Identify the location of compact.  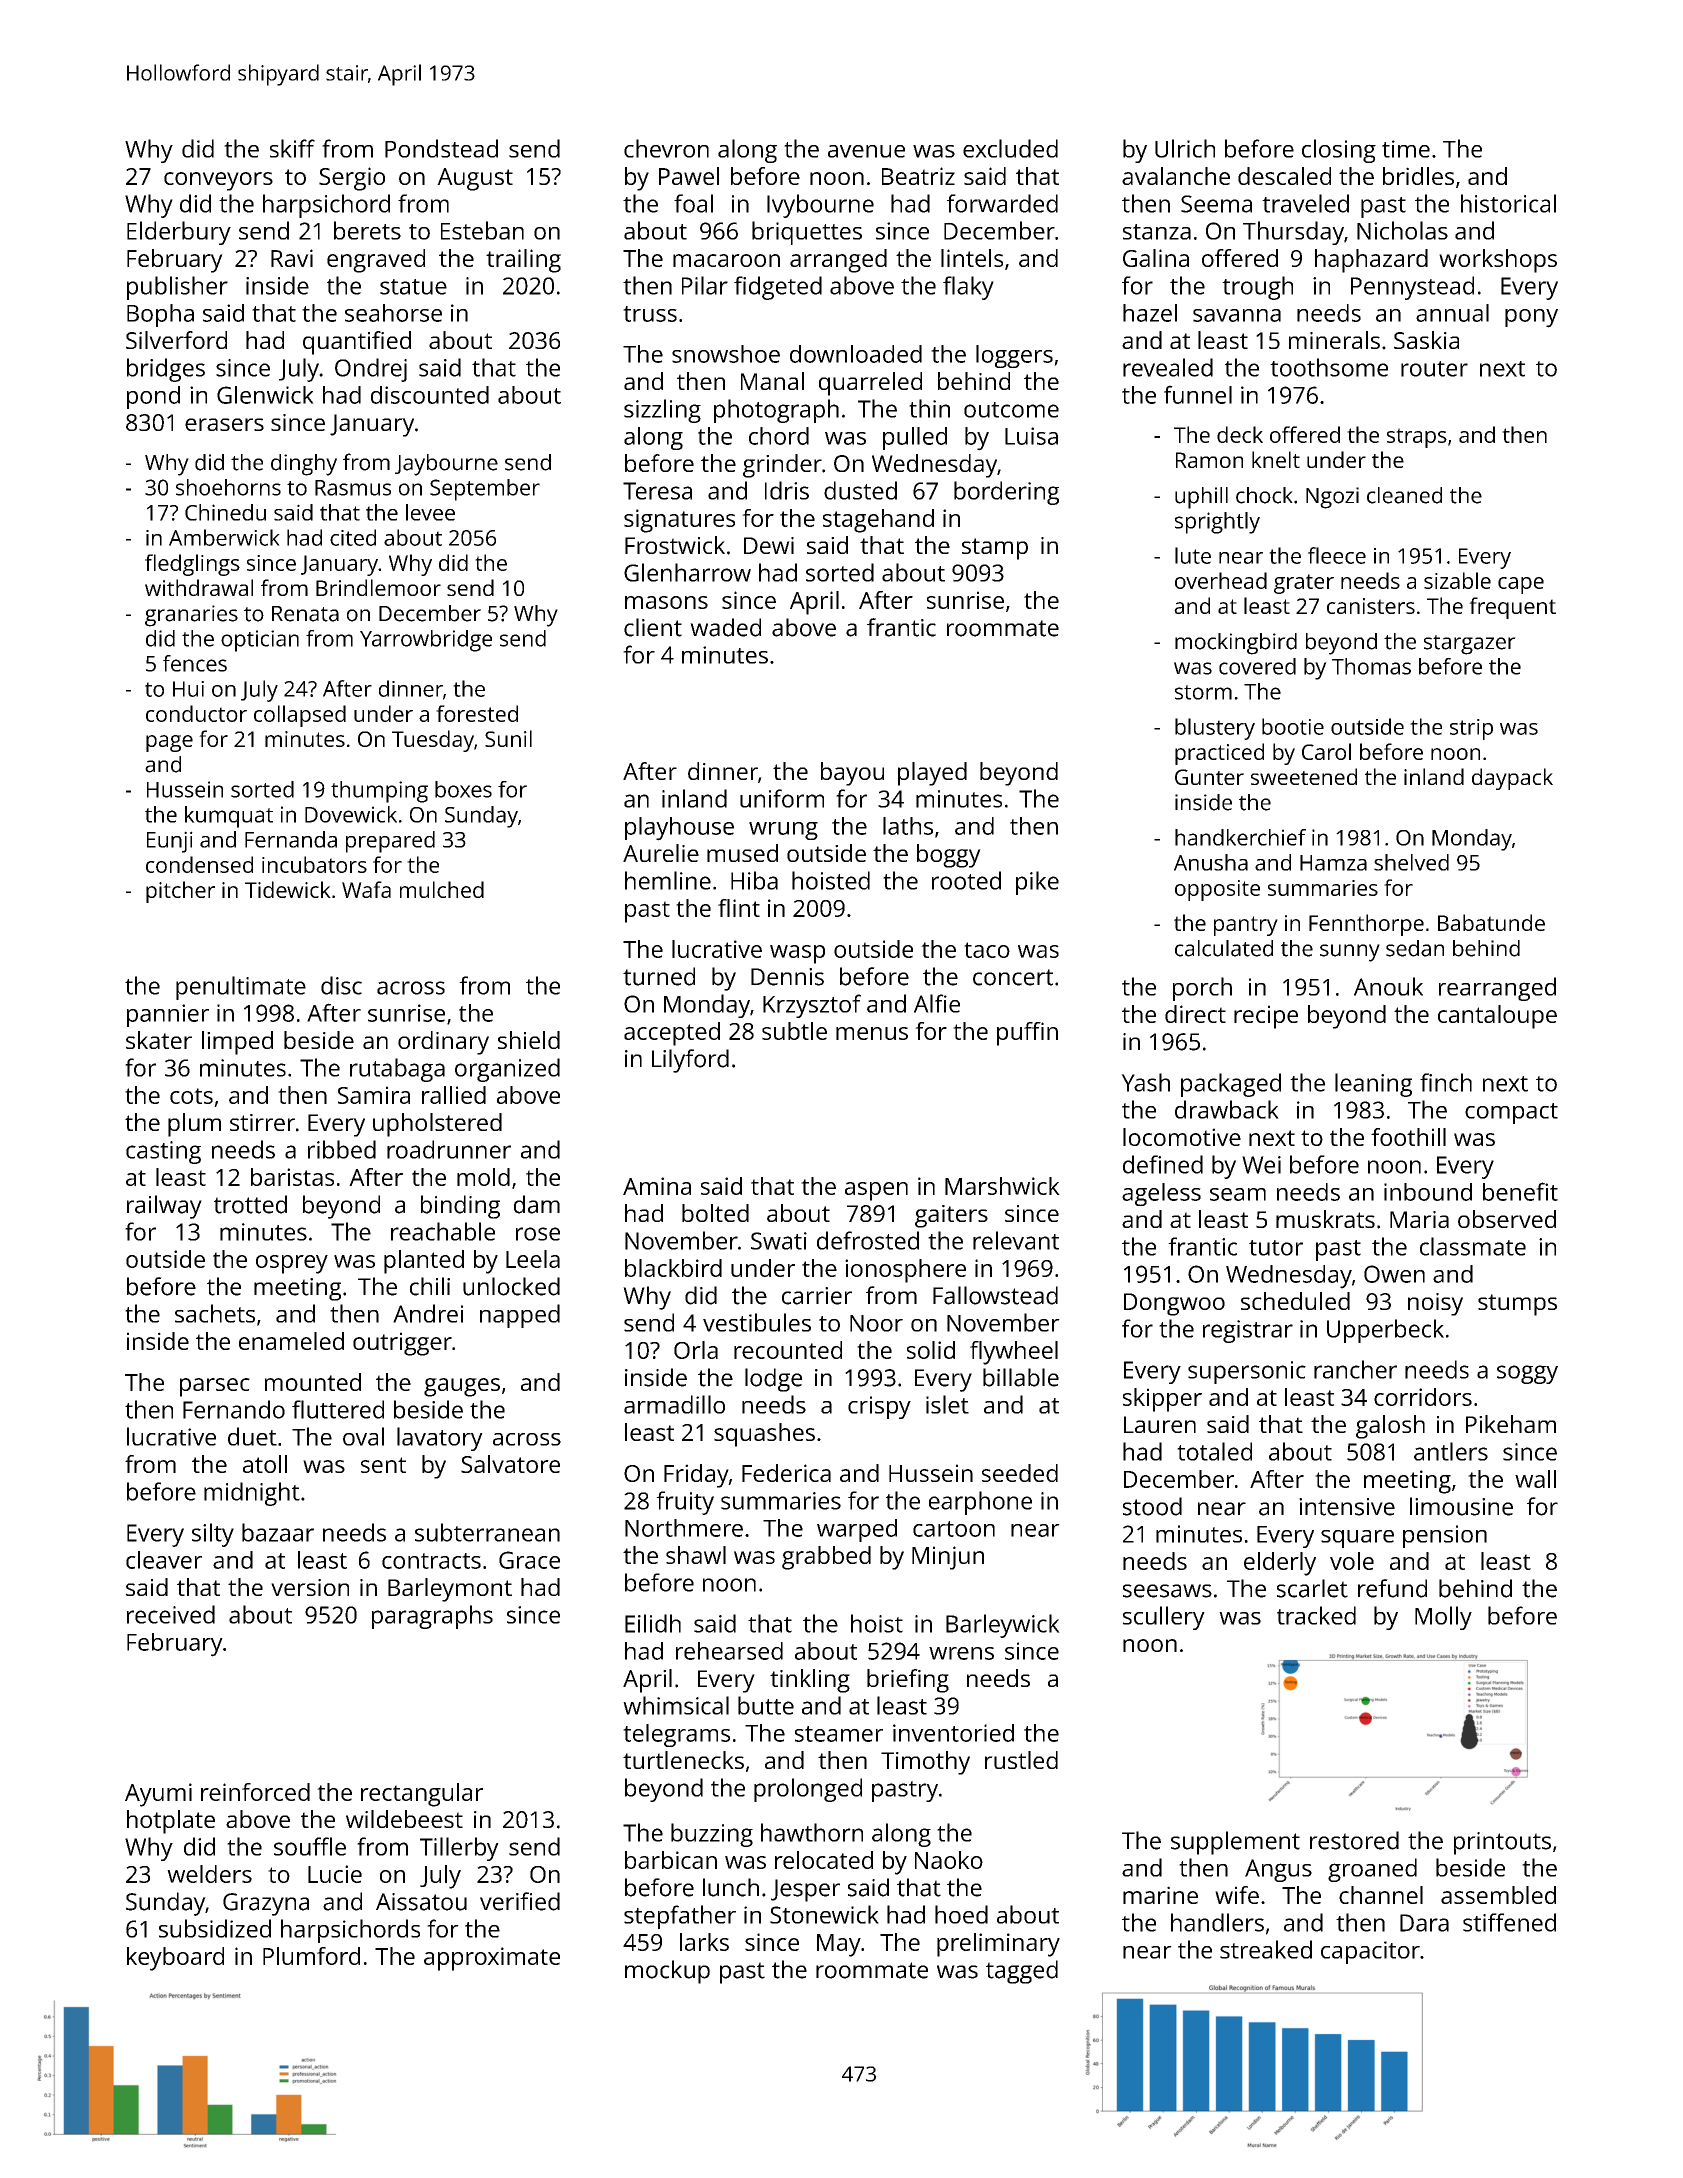
(1511, 1113).
